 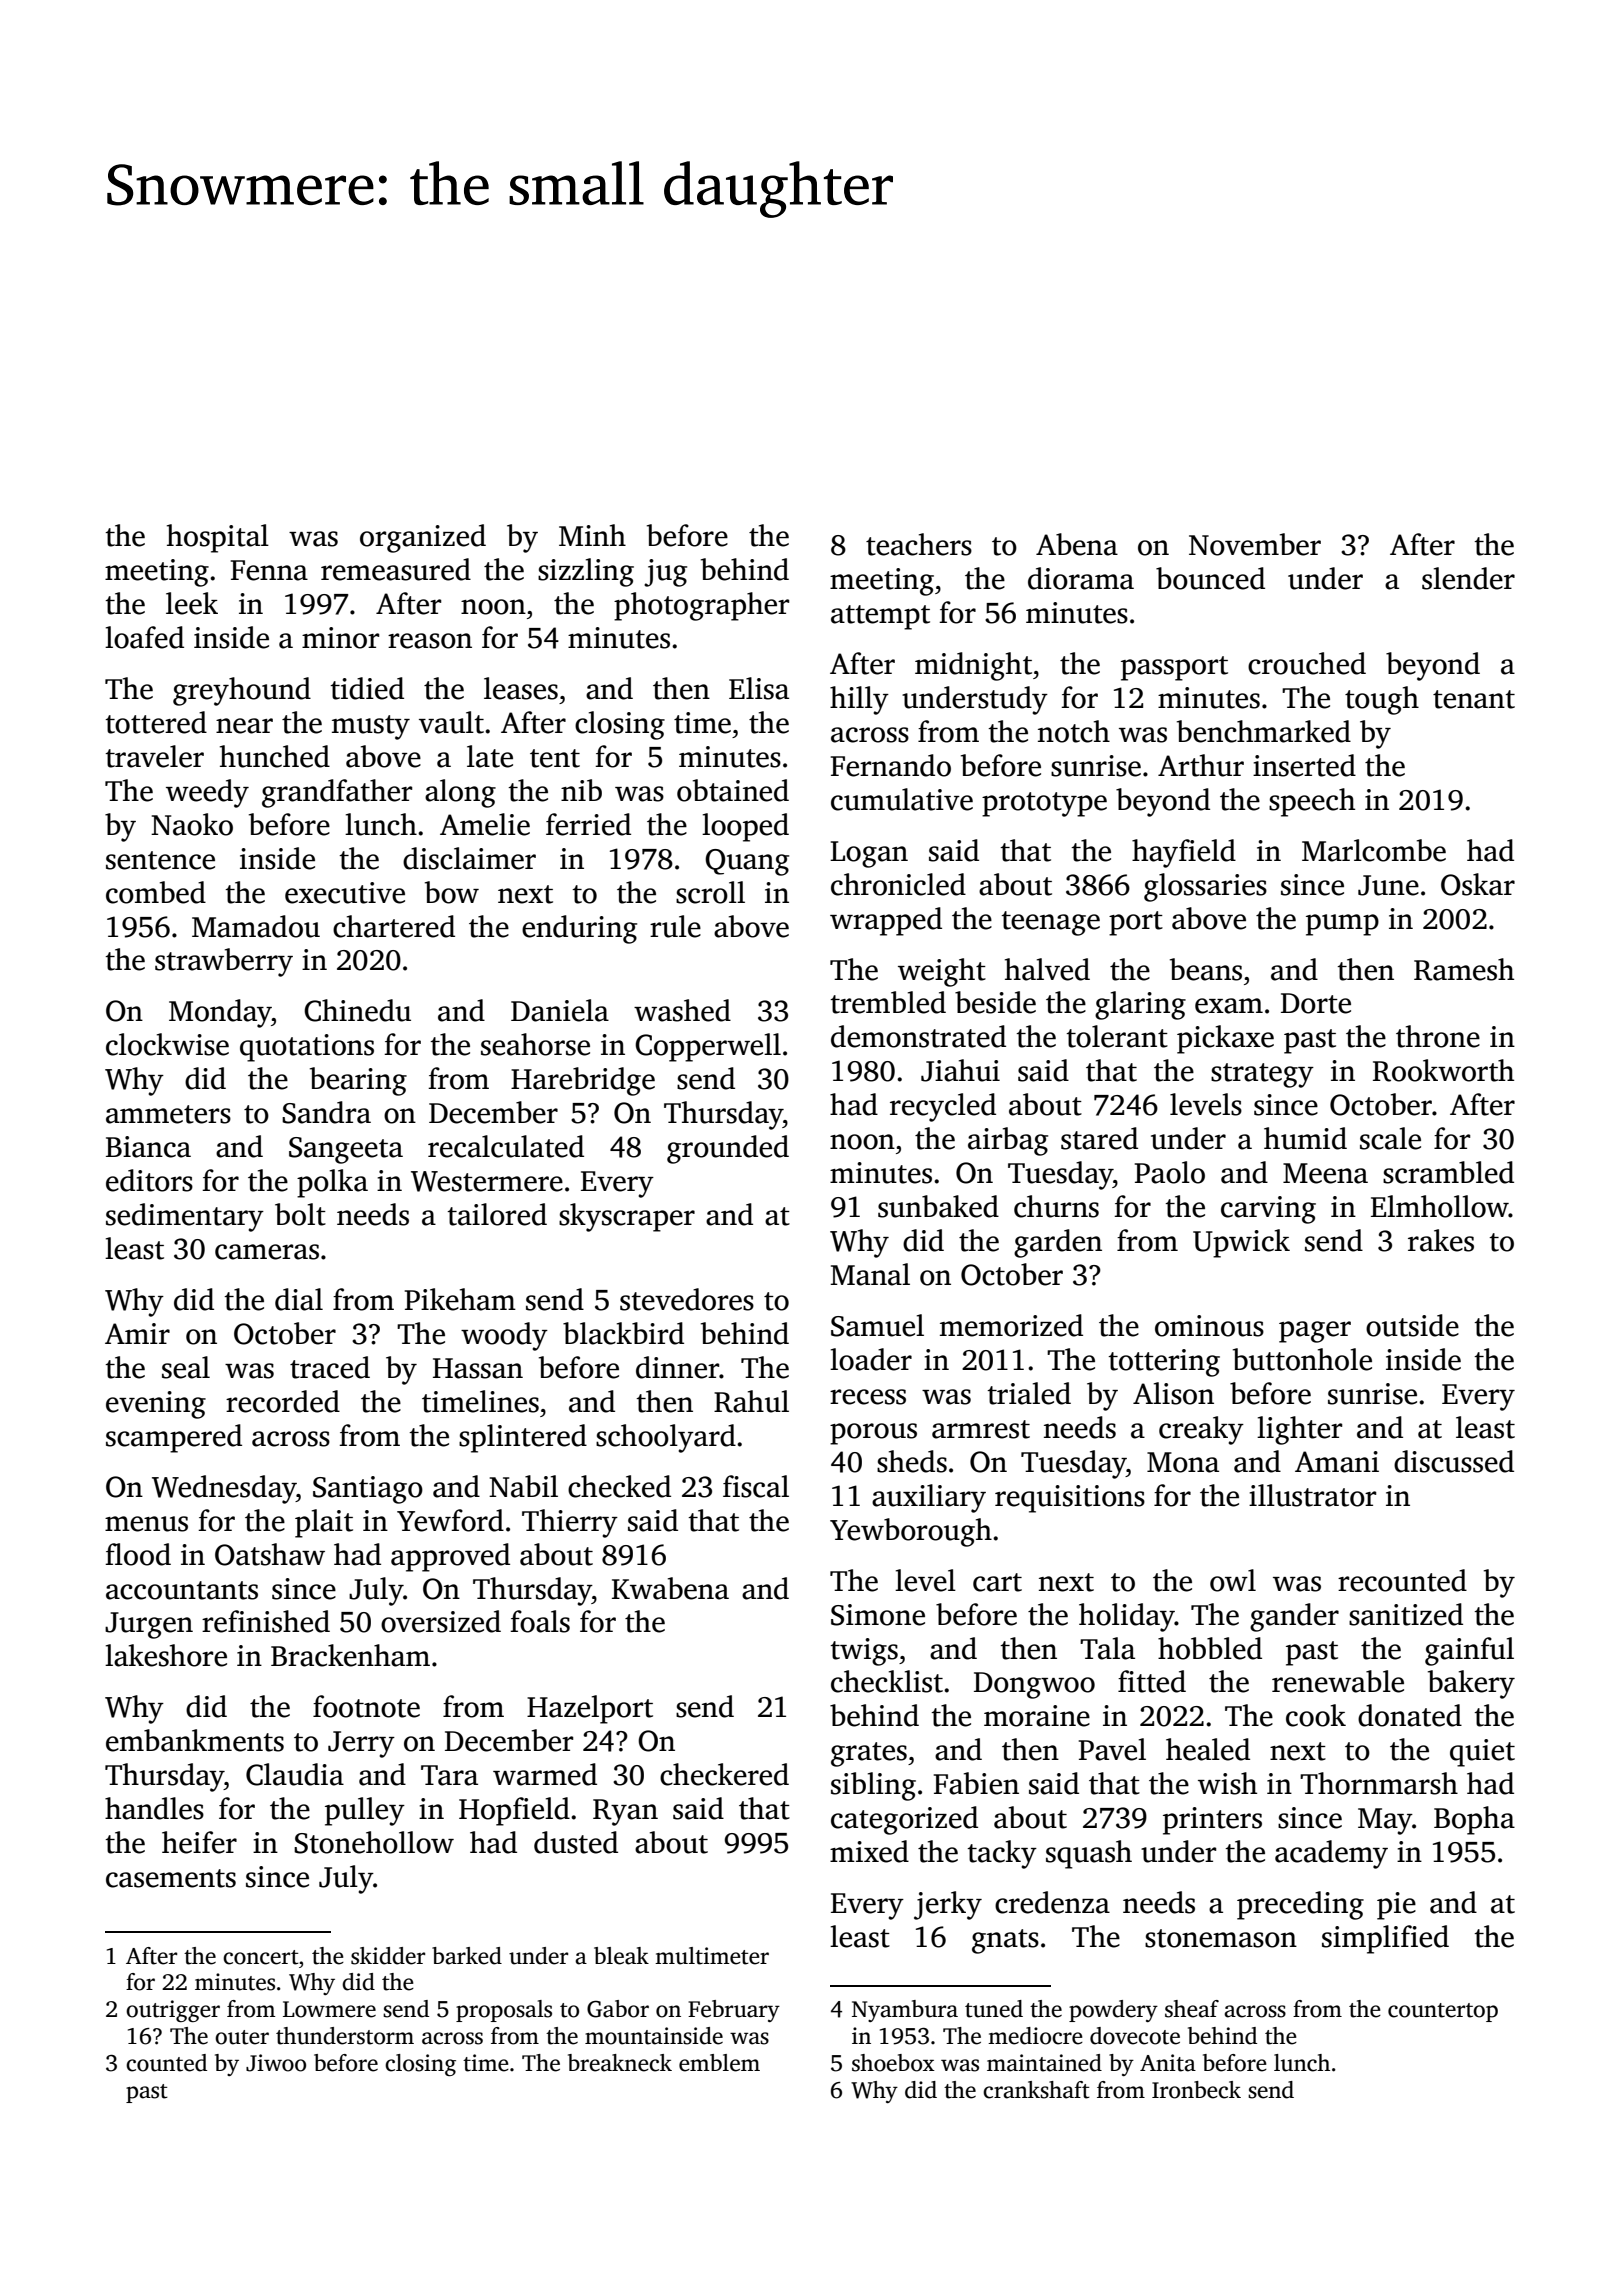 I want to click on Simone, so click(x=878, y=1615).
